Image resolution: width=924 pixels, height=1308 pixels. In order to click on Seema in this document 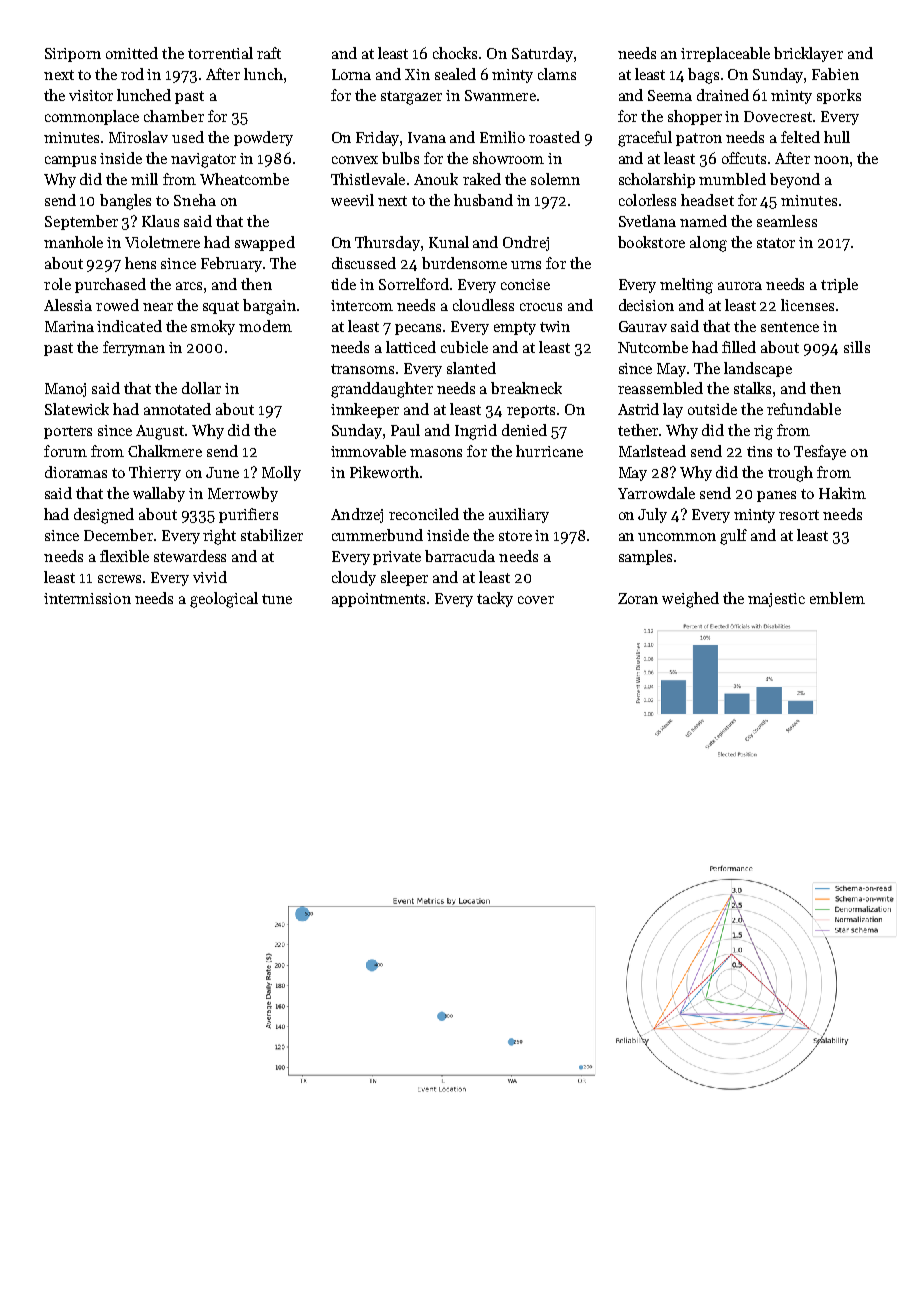, I will do `click(670, 95)`.
